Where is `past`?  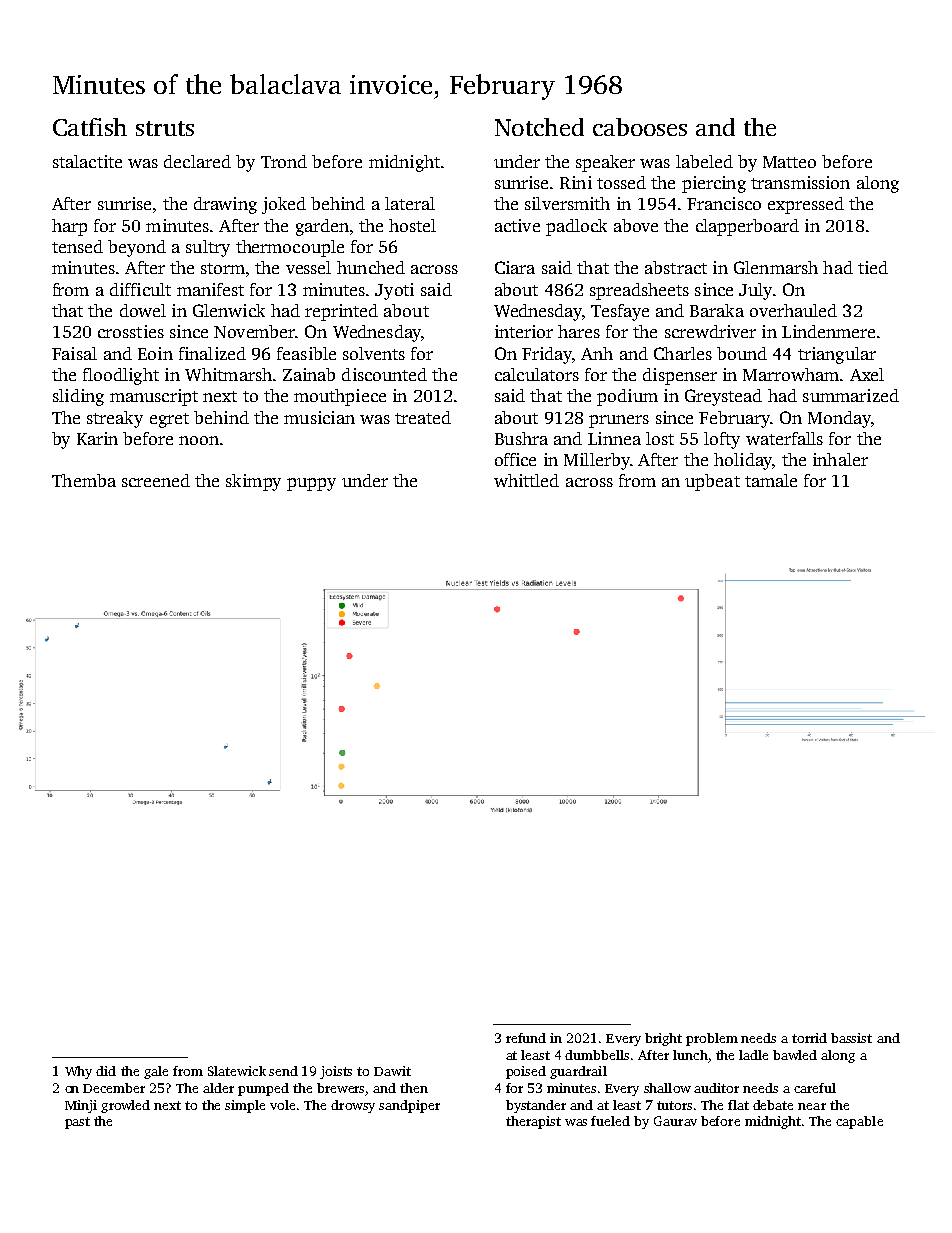
past is located at coordinates (77, 1123).
